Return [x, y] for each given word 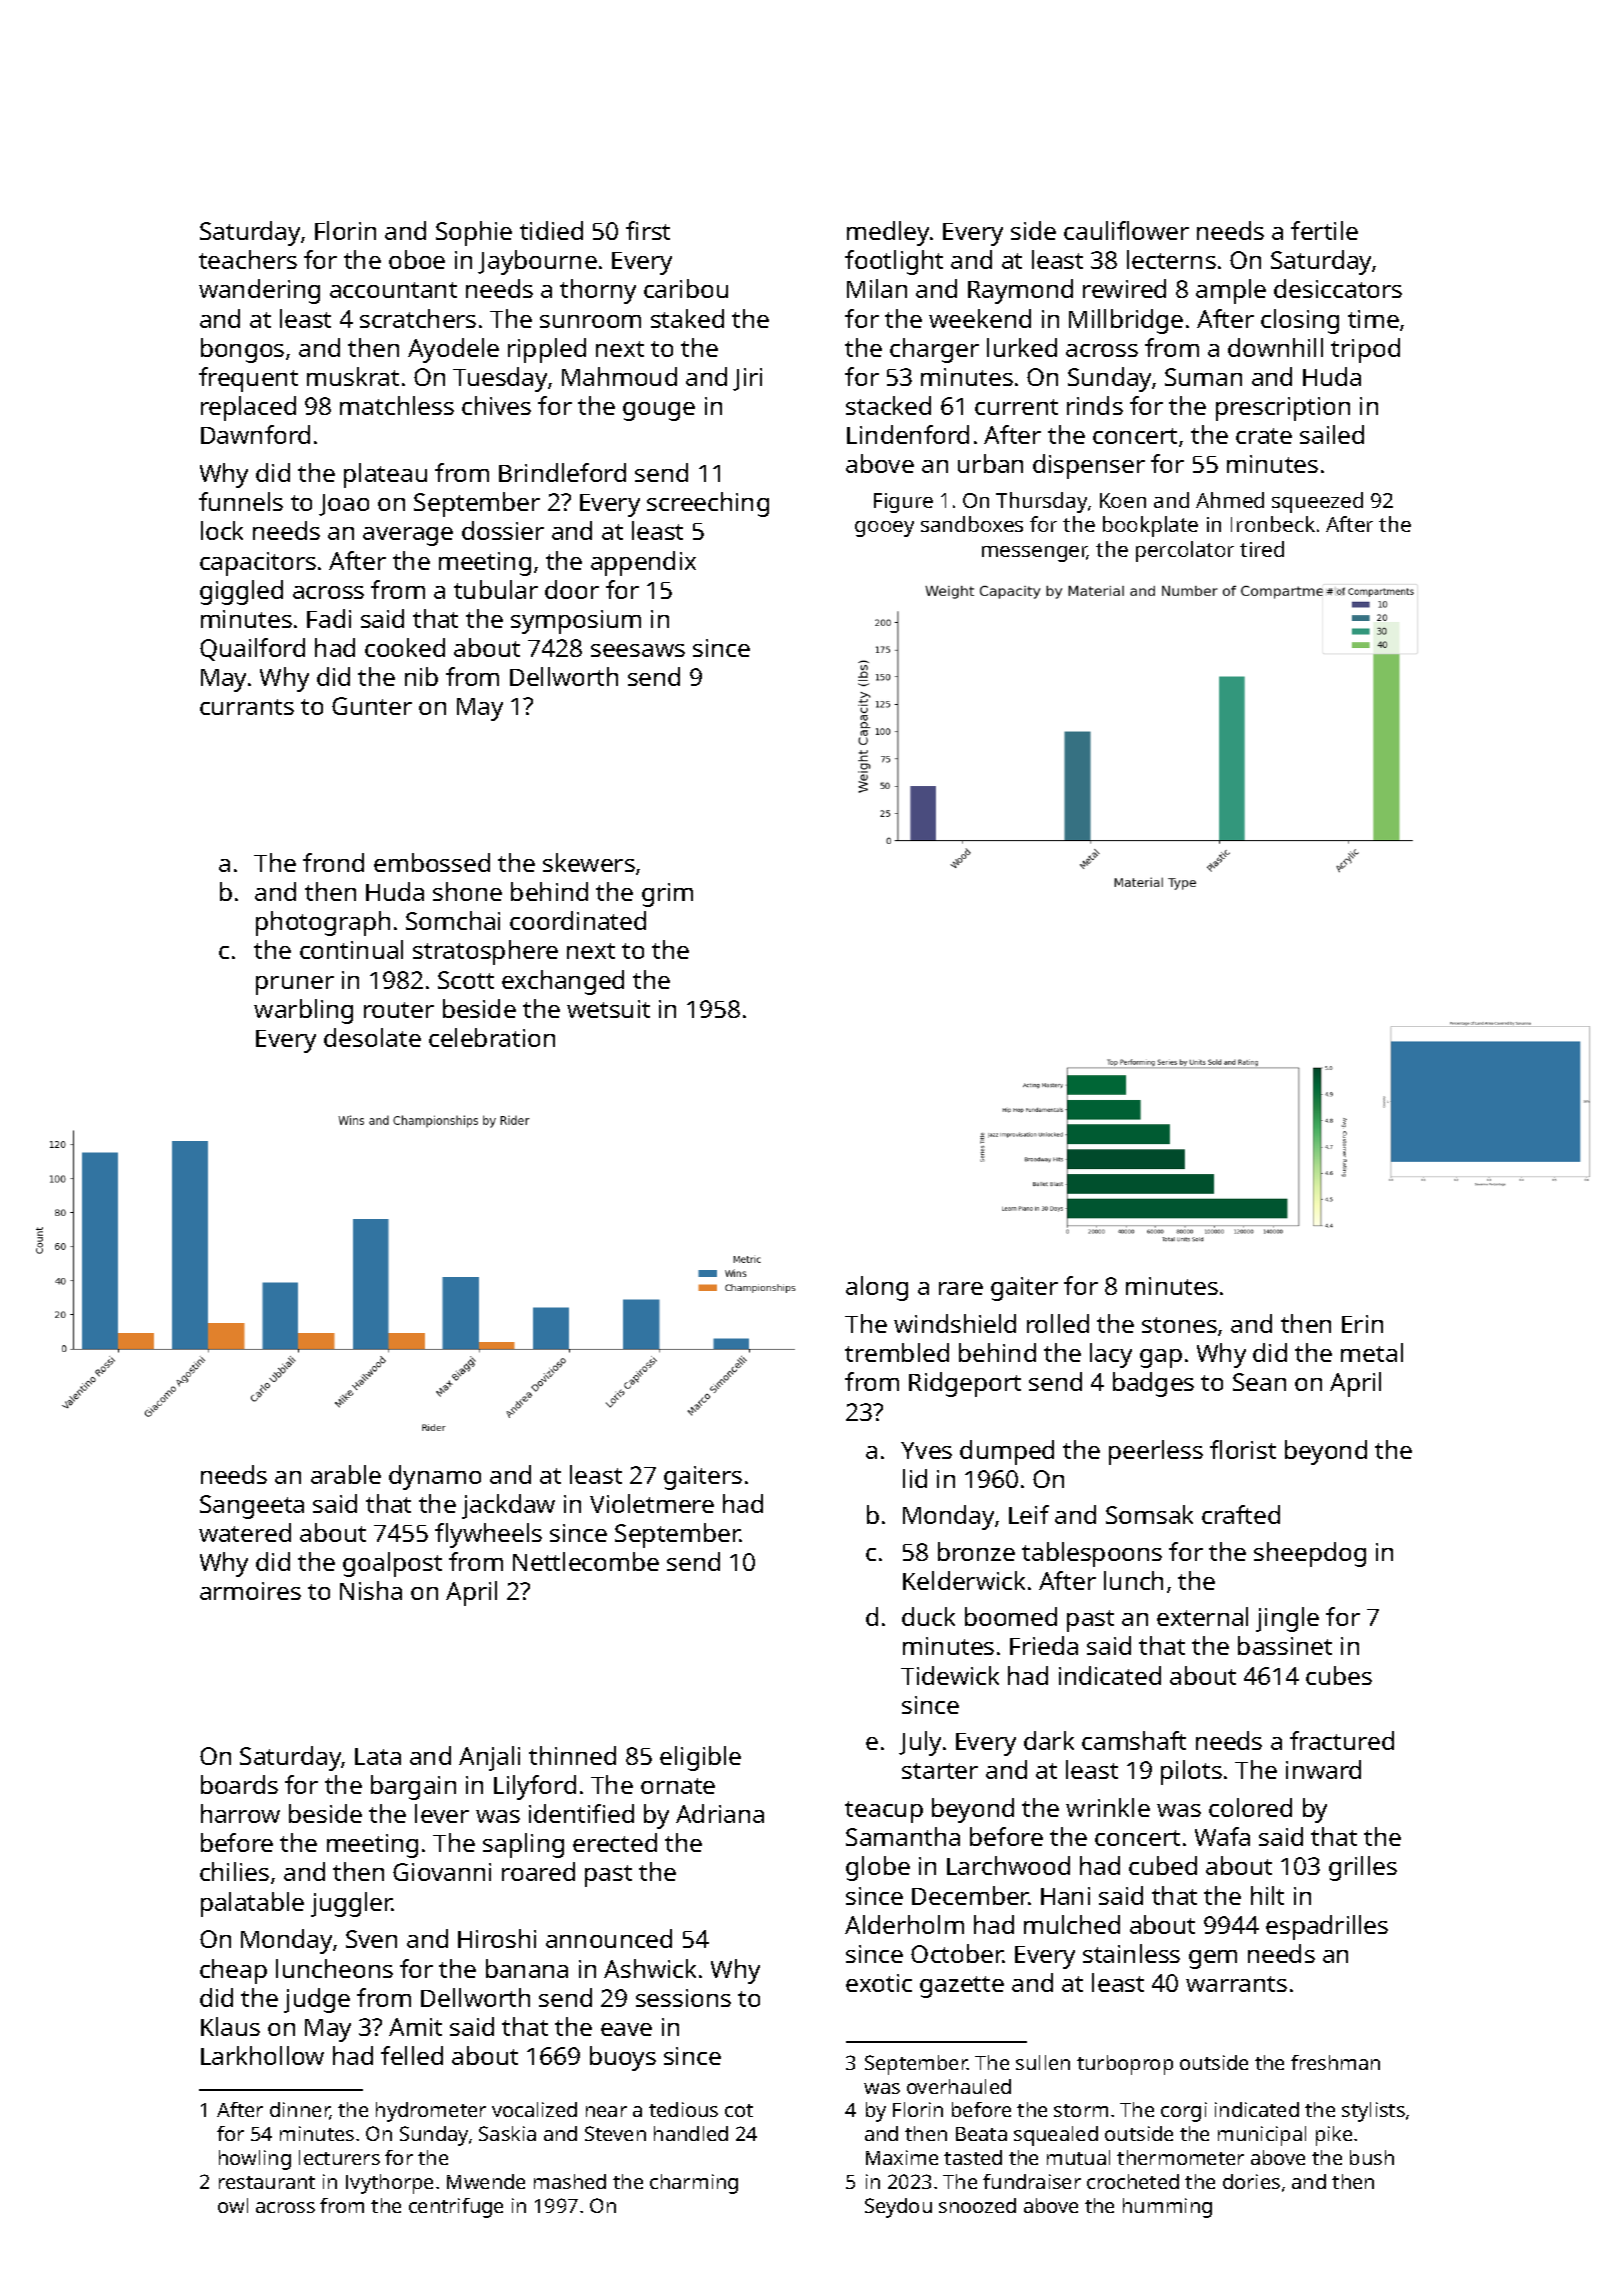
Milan [877, 288]
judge [317, 2000]
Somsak [1149, 1514]
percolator [1185, 551]
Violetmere [652, 1503]
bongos [242, 350]
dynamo [435, 1477]
